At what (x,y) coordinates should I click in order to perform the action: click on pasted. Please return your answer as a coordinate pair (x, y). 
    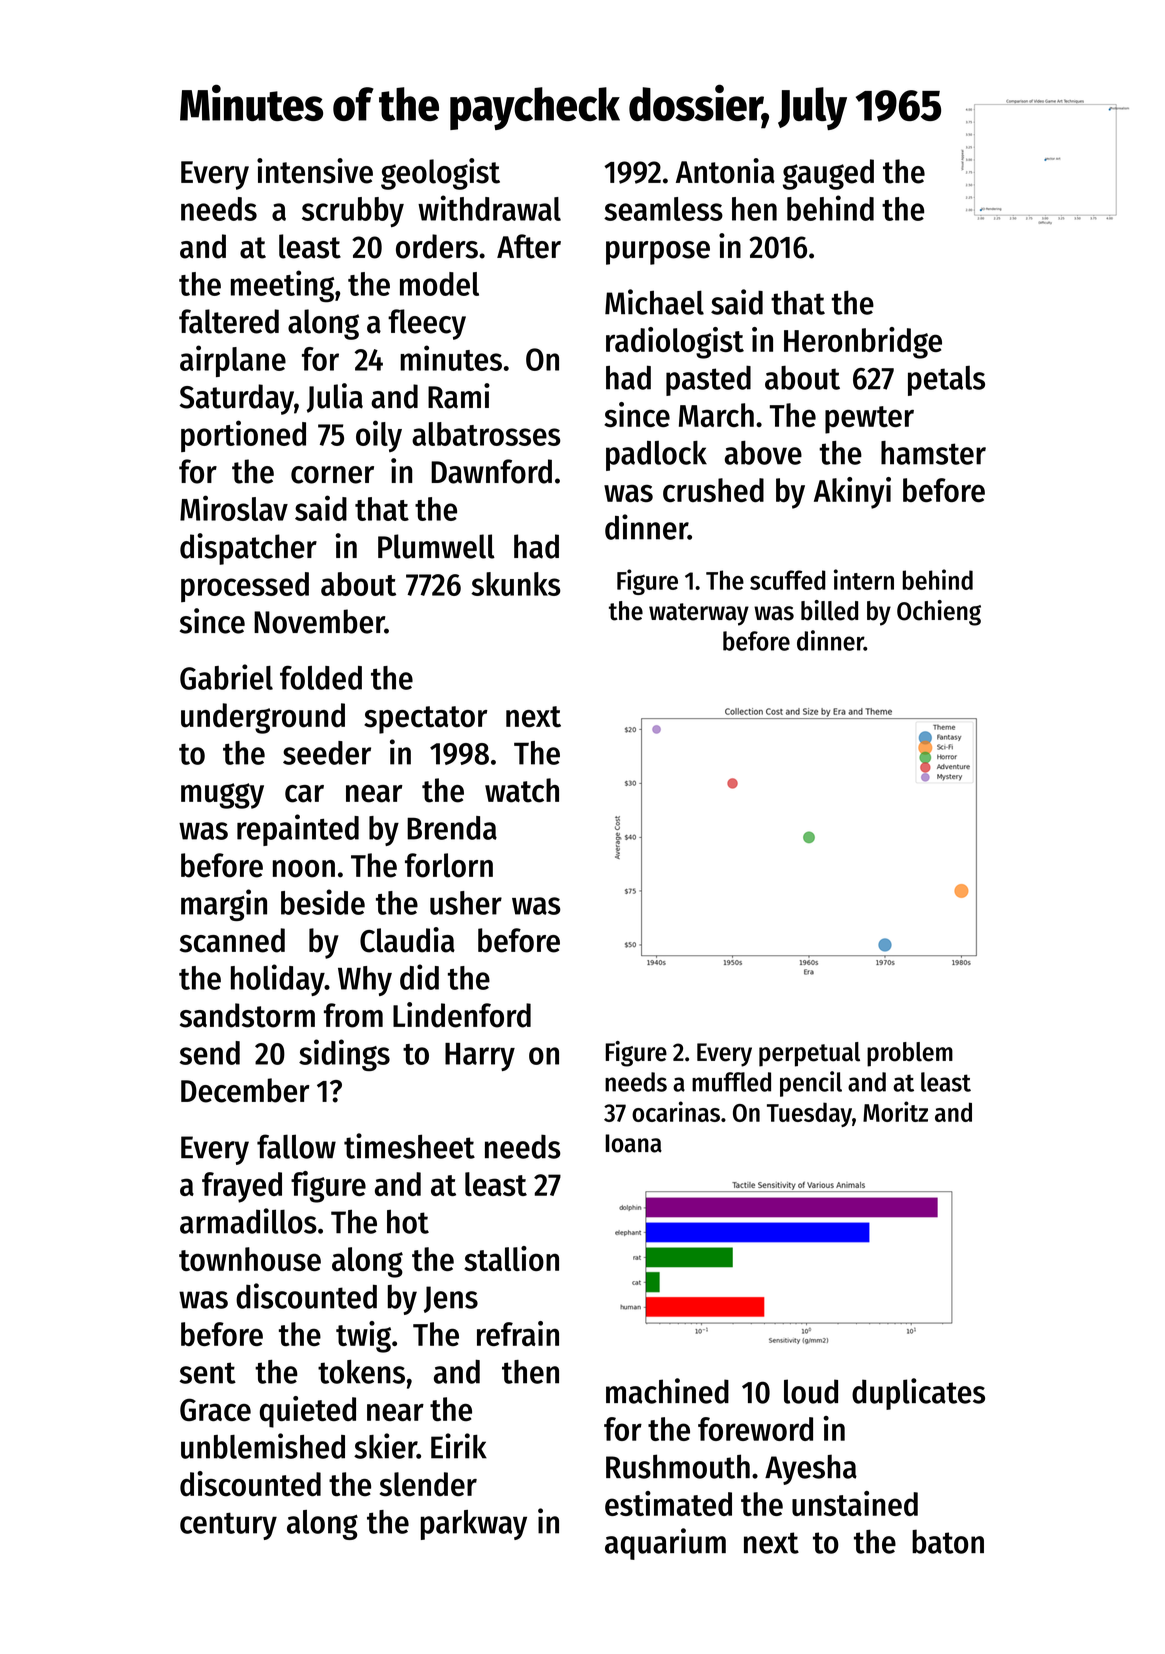
    Looking at the image, I should click on (708, 380).
